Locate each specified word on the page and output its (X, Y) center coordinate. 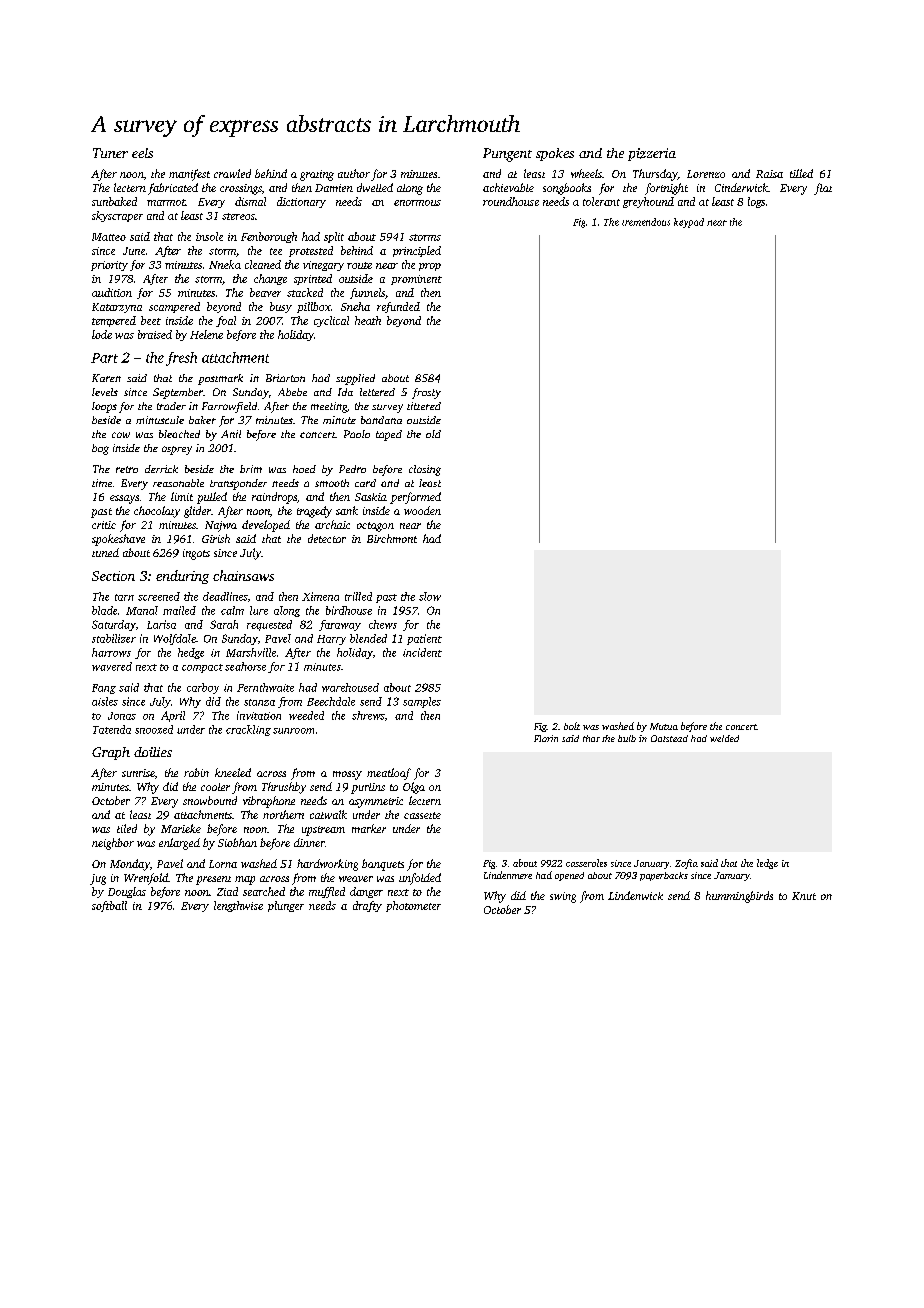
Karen (106, 378)
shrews (368, 715)
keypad (689, 223)
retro (127, 469)
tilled (801, 173)
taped (389, 435)
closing (425, 470)
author (354, 173)
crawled (232, 173)
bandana (381, 420)
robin (196, 772)
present (213, 880)
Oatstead (669, 738)
